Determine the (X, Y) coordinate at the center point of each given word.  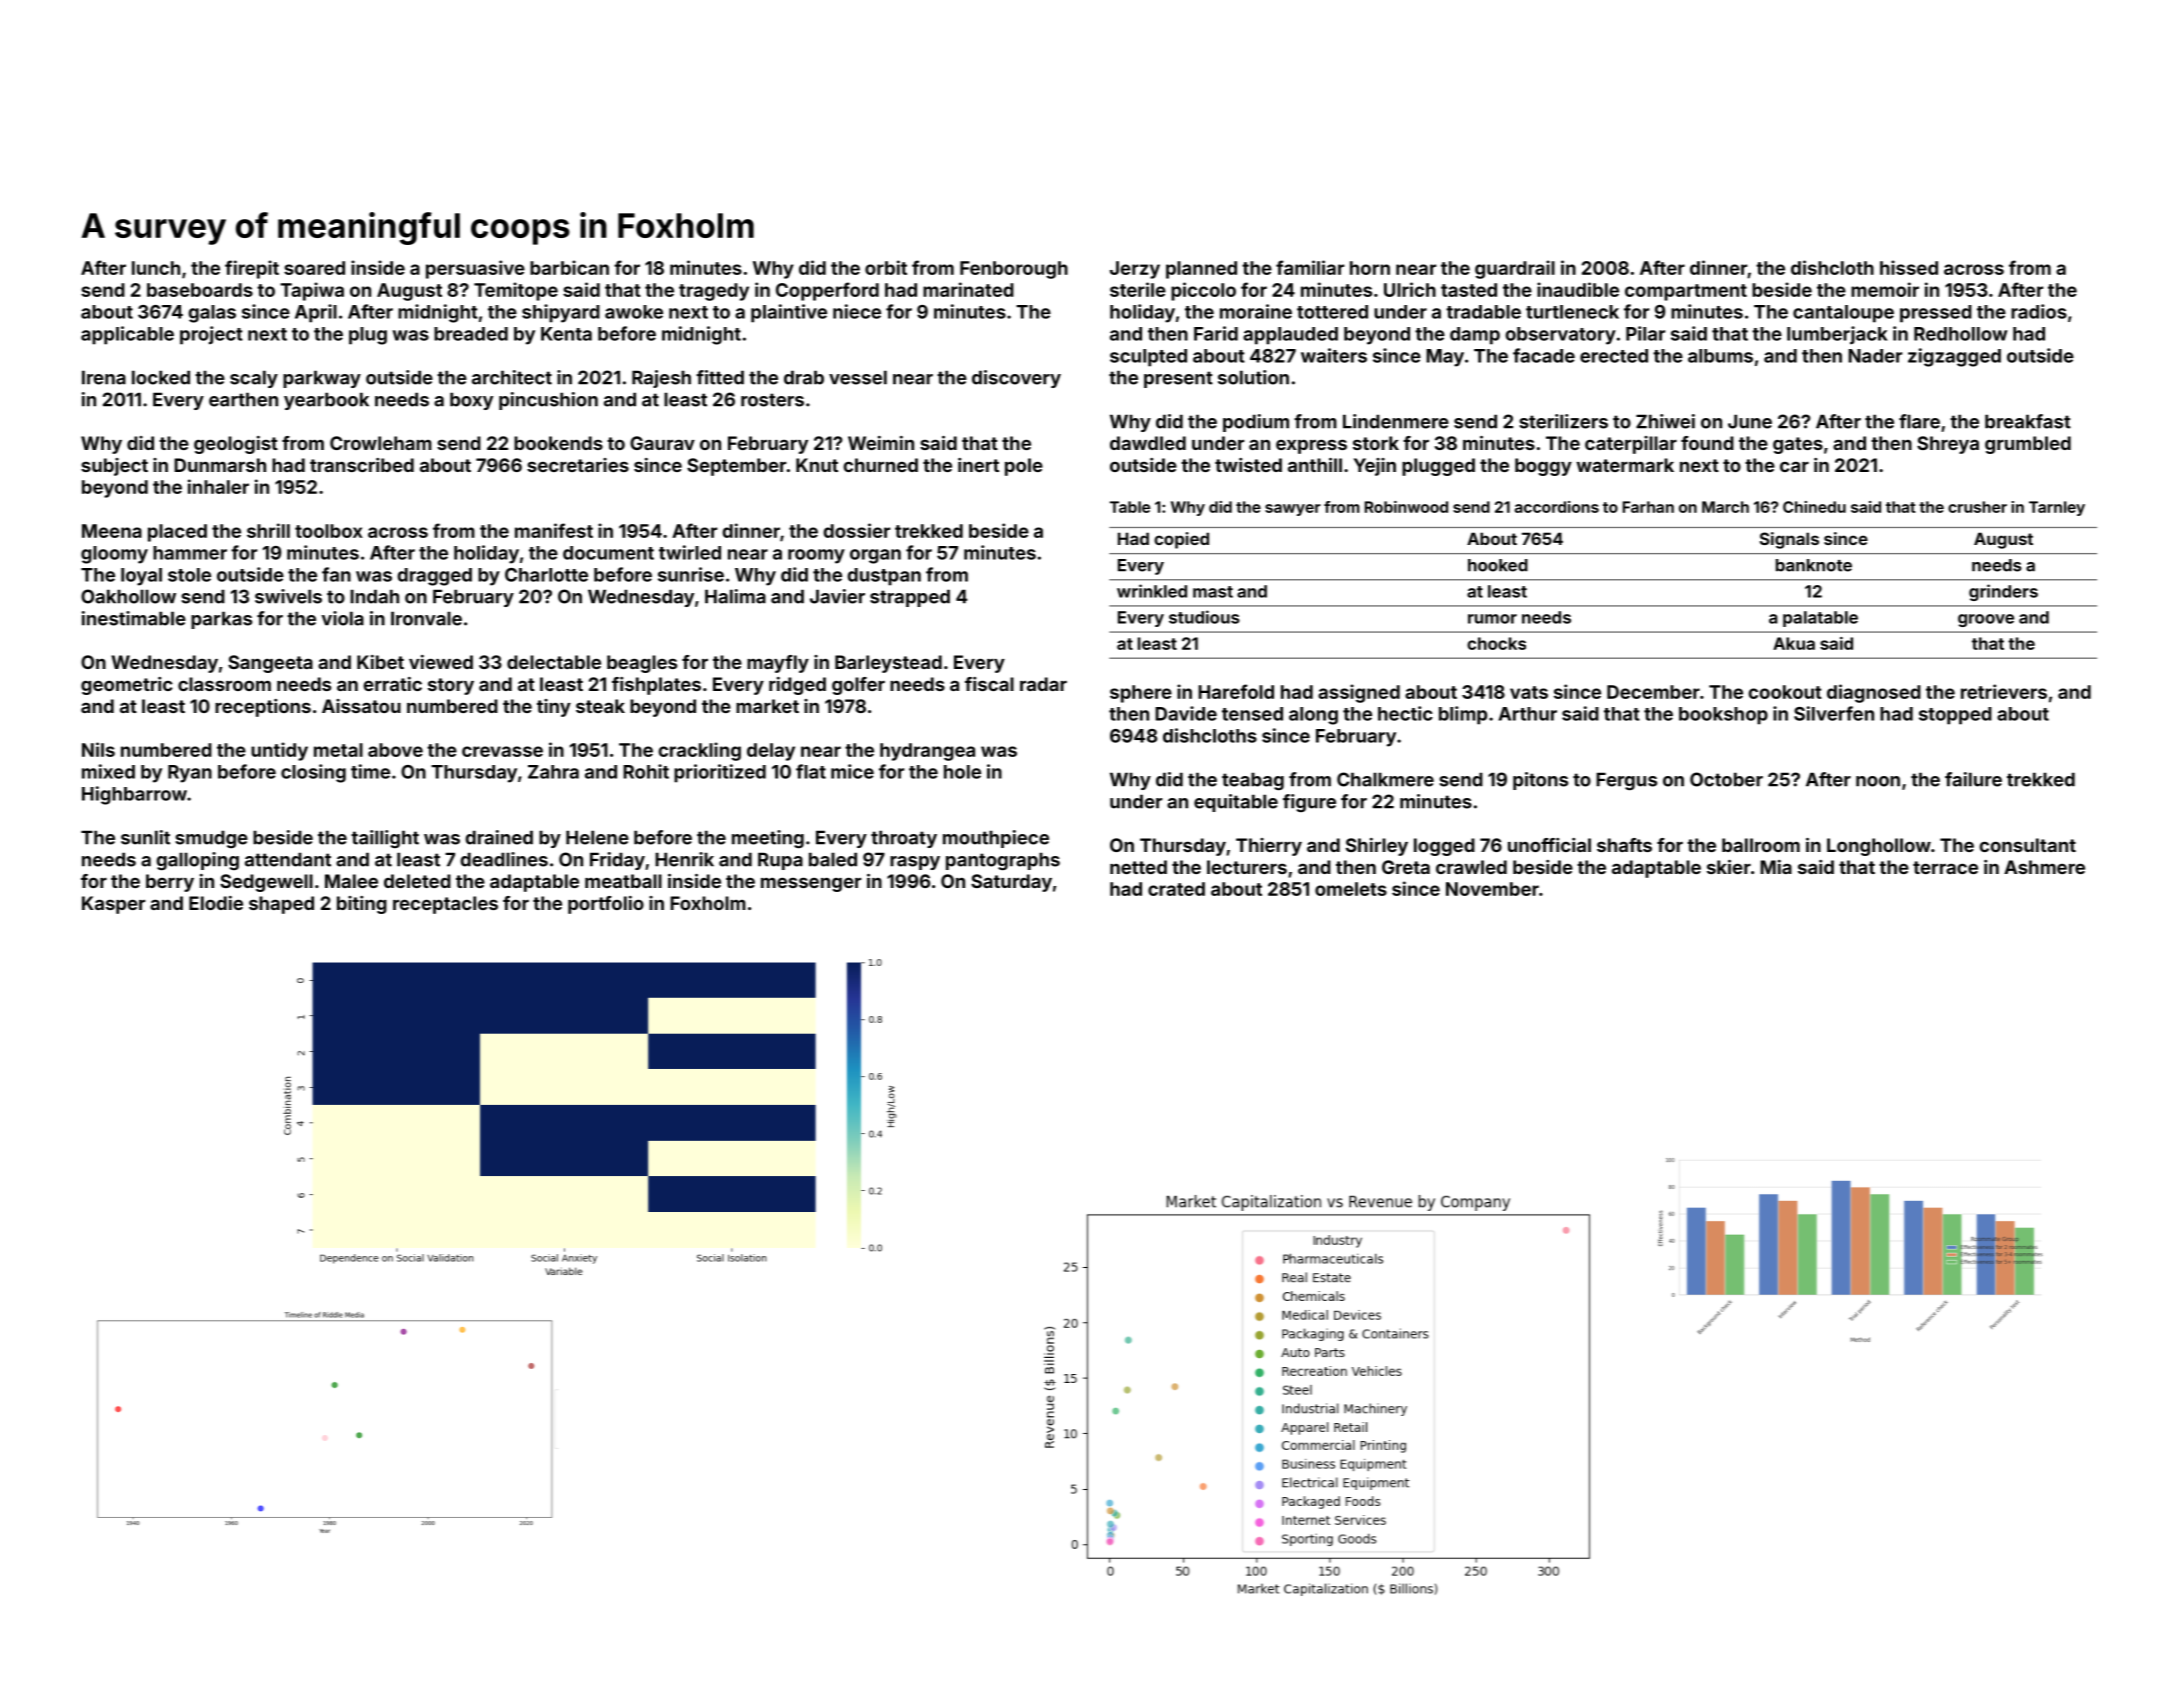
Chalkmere (1385, 779)
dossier (856, 530)
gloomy (114, 555)
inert (978, 465)
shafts (1624, 845)
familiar (1310, 267)
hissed (1909, 267)
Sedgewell (266, 883)
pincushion (548, 401)
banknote (1814, 565)
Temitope (516, 291)
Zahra (553, 772)
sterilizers (1563, 421)
